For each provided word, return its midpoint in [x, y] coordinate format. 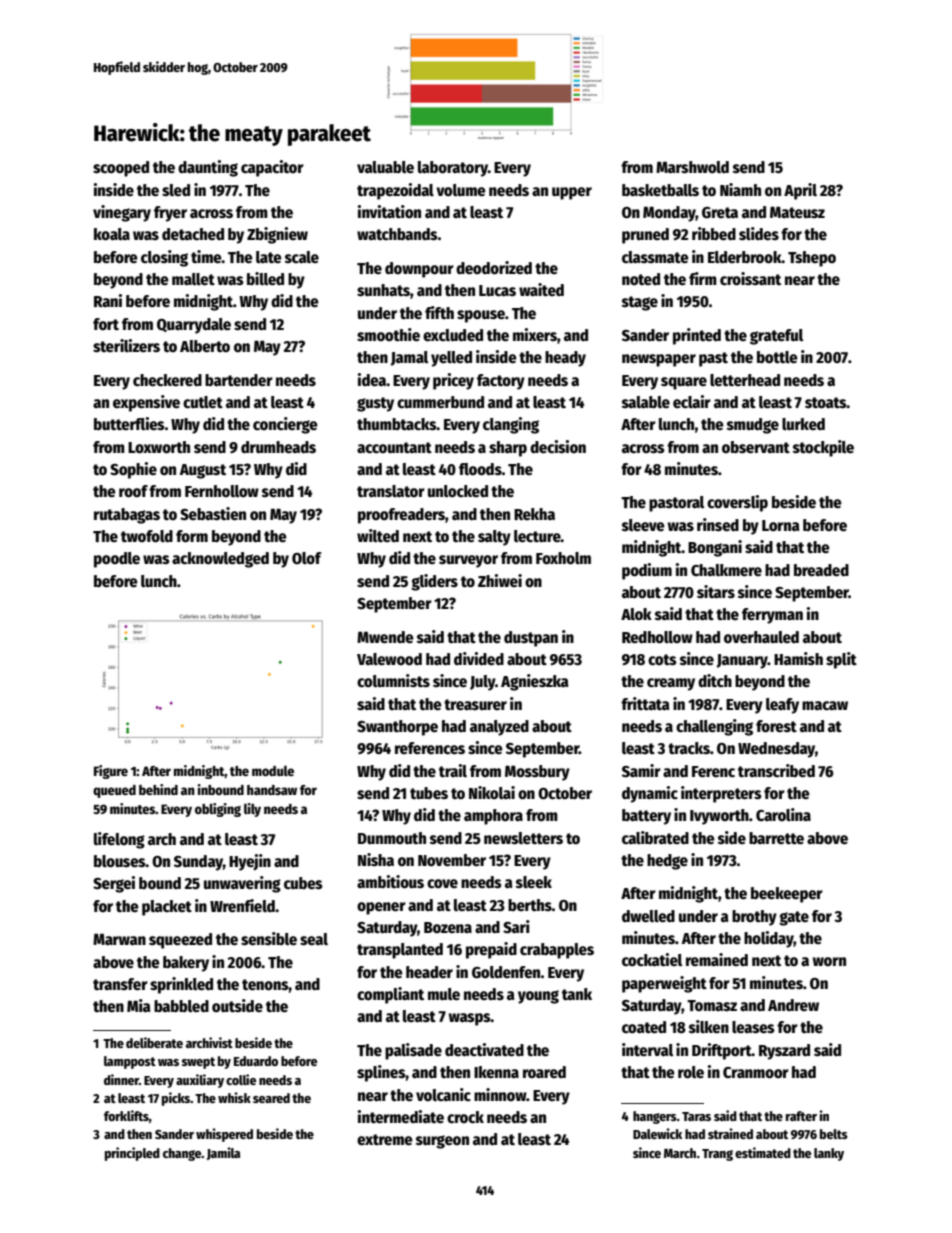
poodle [117, 560]
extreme [385, 1140]
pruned [645, 236]
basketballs [660, 190]
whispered [224, 1135]
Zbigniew [277, 235]
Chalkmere [726, 570]
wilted [378, 535]
